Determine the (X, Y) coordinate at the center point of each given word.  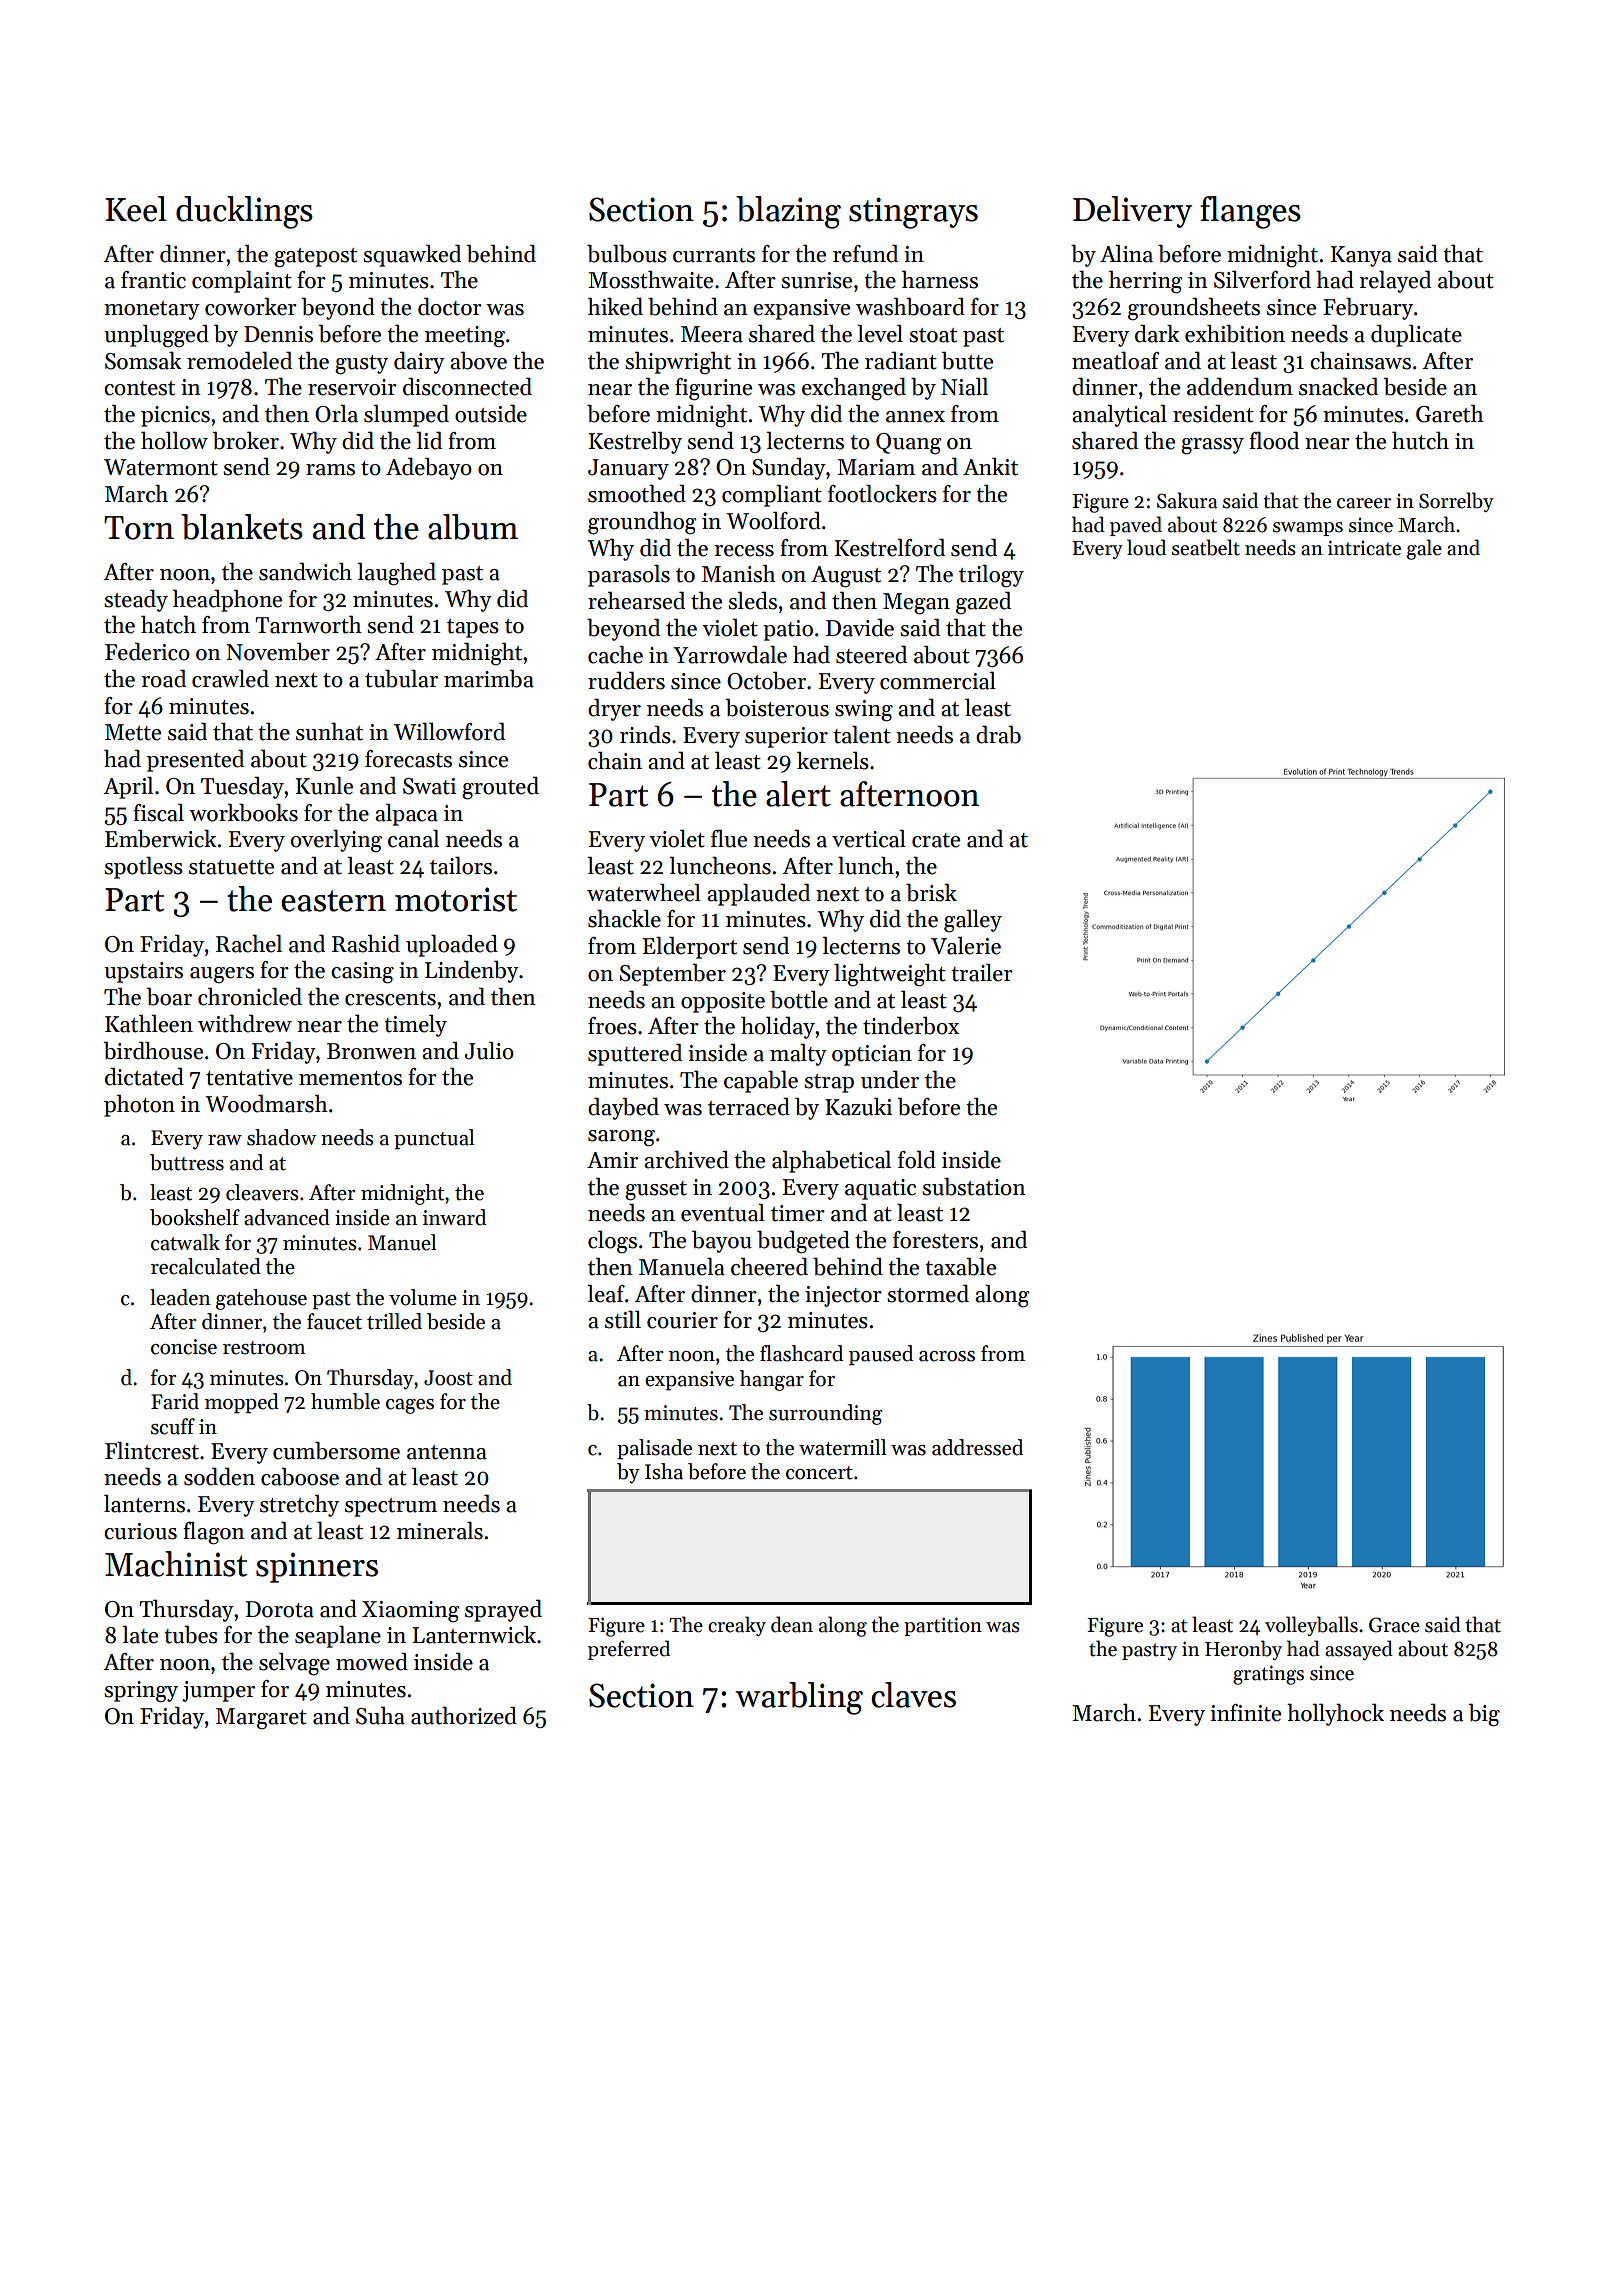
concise (184, 1347)
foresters (935, 1240)
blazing (788, 212)
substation (974, 1187)
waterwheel (644, 893)
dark (1157, 334)
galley (973, 921)
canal (413, 839)
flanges (1250, 212)
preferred (629, 1650)
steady (136, 601)
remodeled (239, 361)
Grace (1394, 1625)
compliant (772, 496)
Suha (380, 1716)
